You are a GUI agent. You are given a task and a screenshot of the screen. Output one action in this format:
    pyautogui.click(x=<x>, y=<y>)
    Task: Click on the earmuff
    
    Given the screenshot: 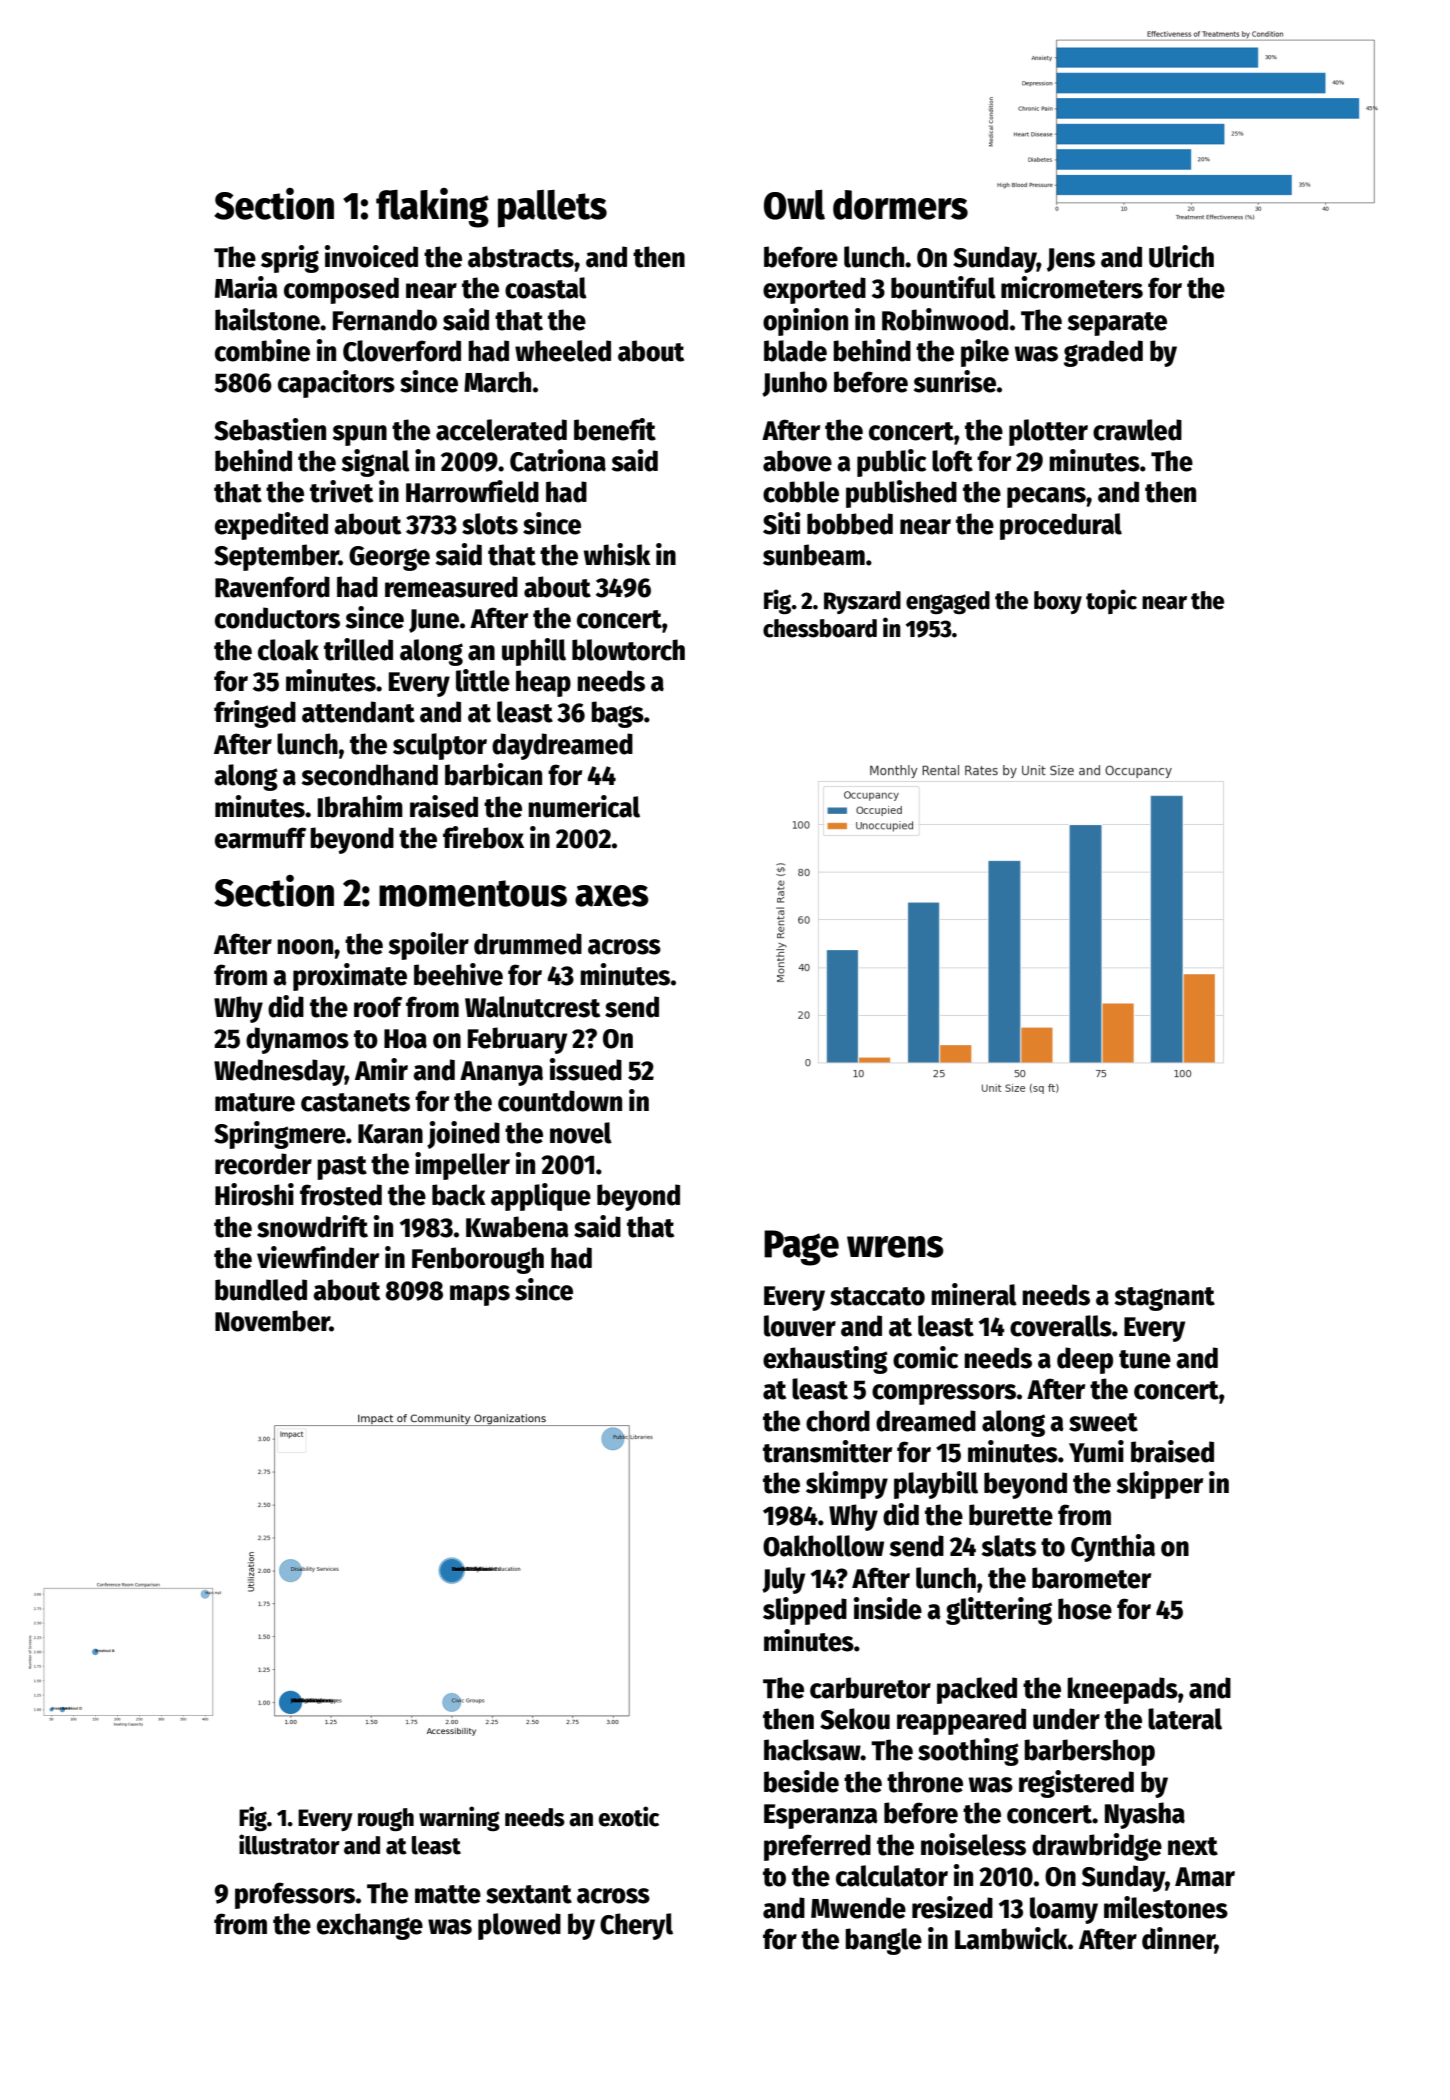 What is the action you would take?
    pyautogui.click(x=260, y=838)
